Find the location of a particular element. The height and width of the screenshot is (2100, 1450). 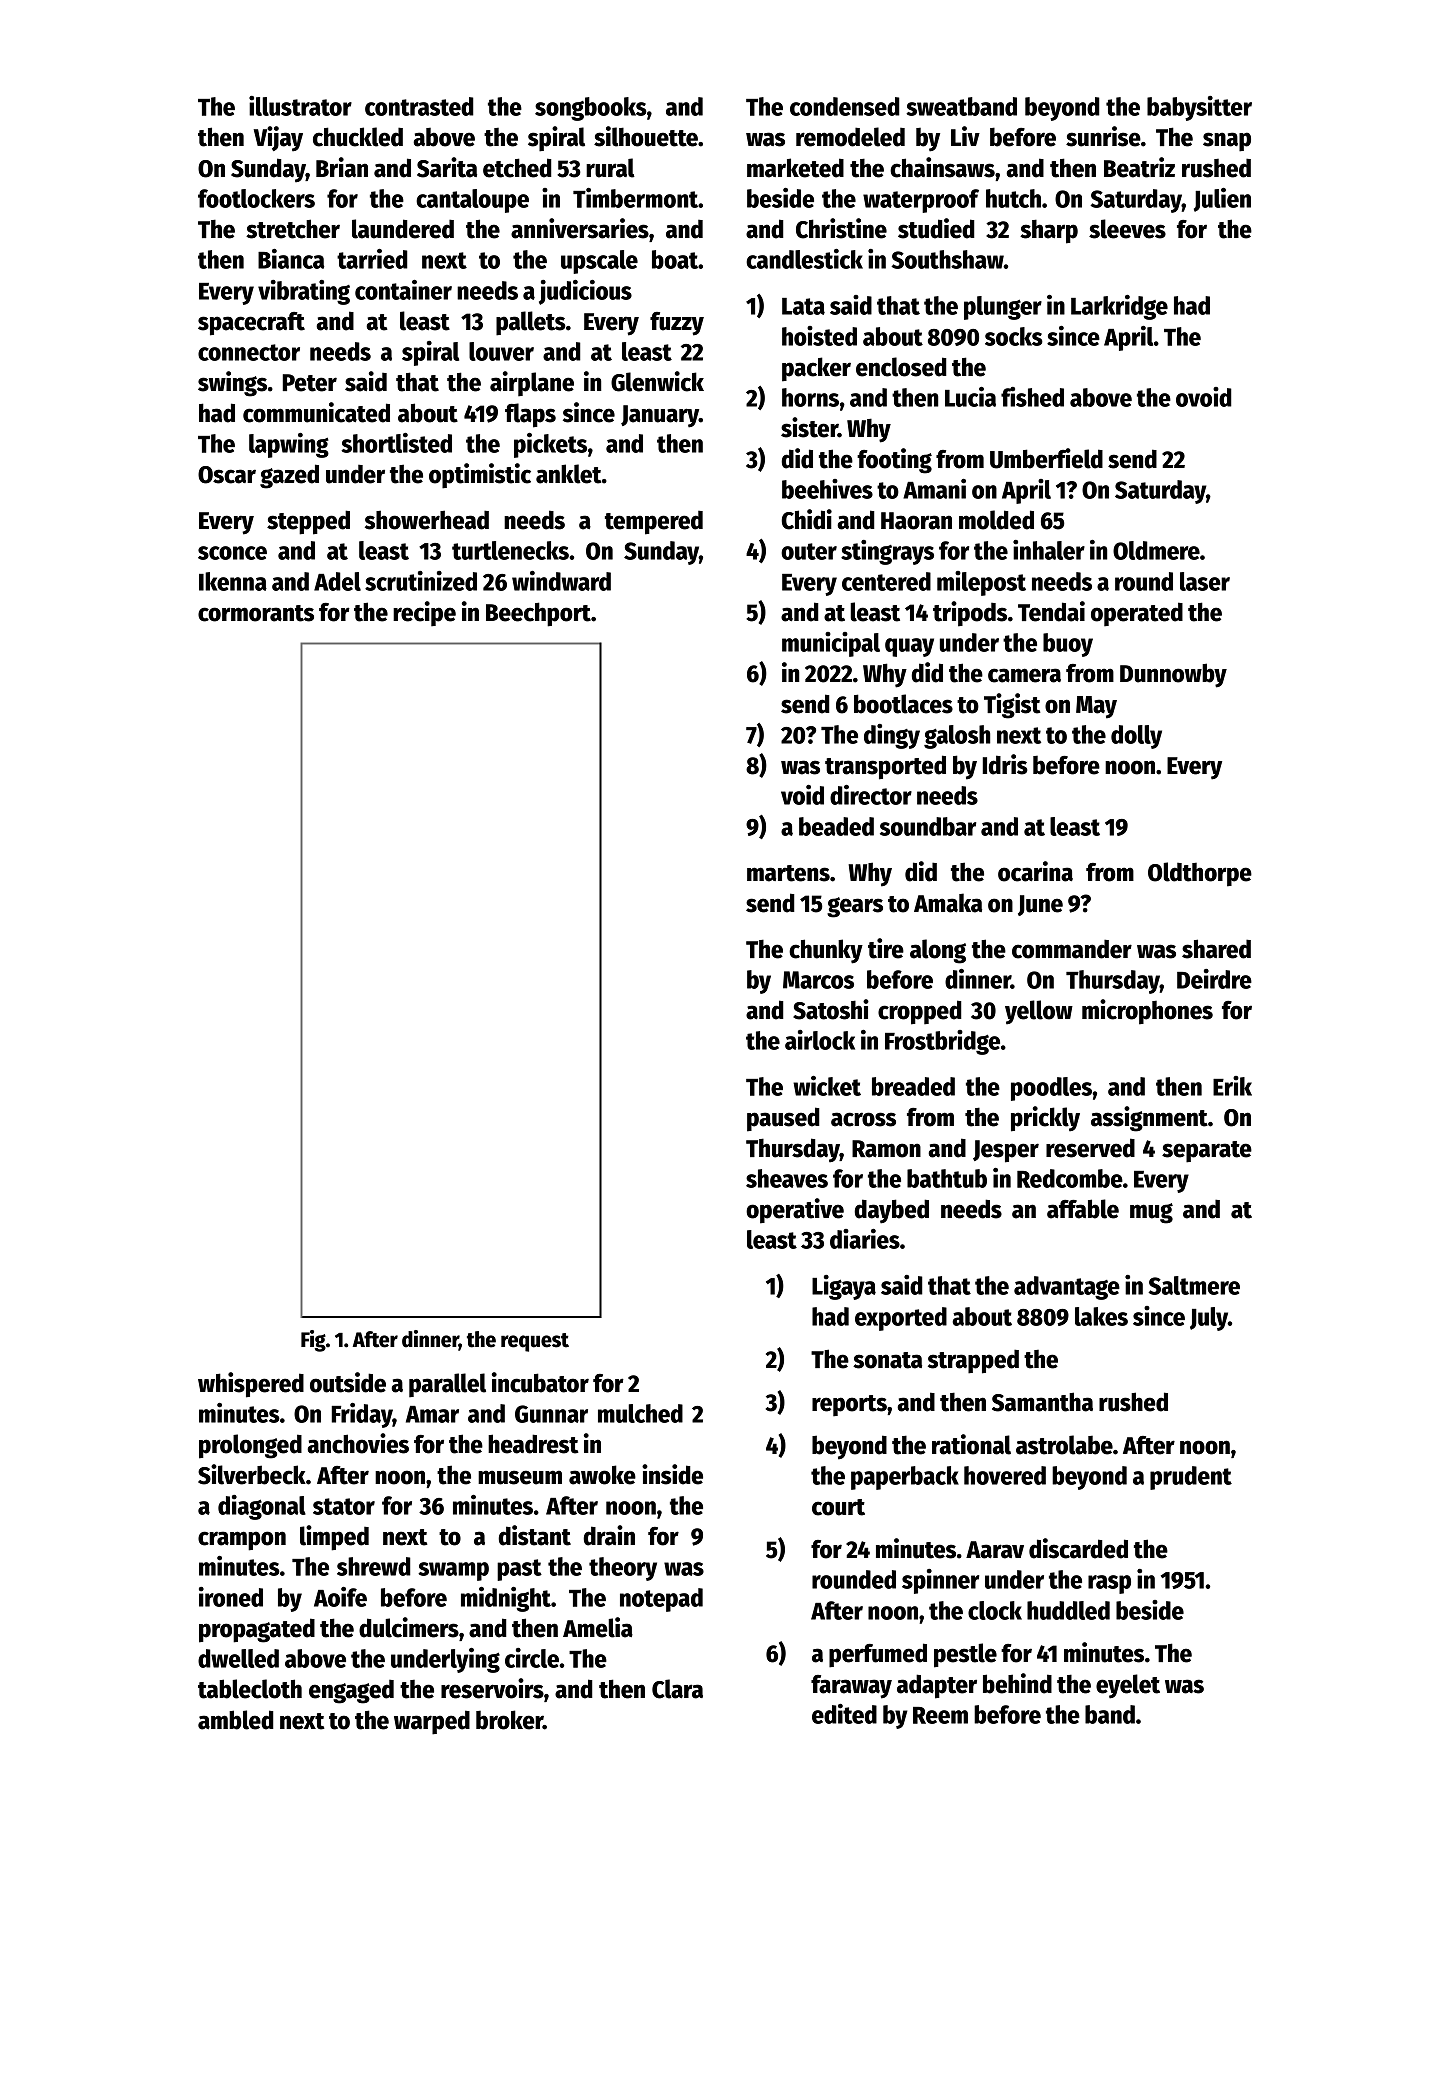

Marcos is located at coordinates (818, 980).
